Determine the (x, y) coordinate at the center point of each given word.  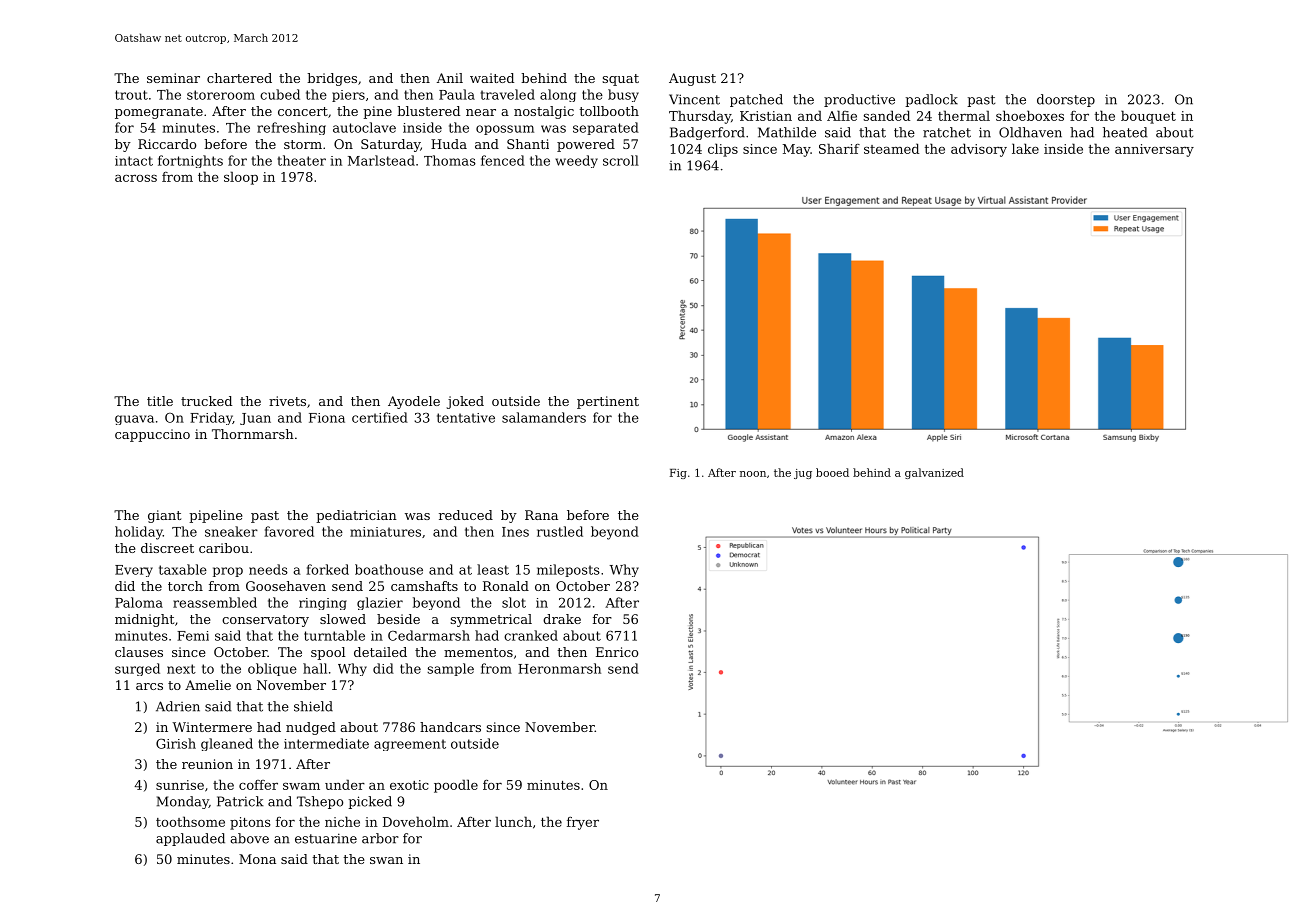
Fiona (327, 418)
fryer (583, 823)
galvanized (934, 473)
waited (492, 78)
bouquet (1148, 117)
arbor (380, 838)
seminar (173, 78)
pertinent (608, 402)
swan (386, 860)
